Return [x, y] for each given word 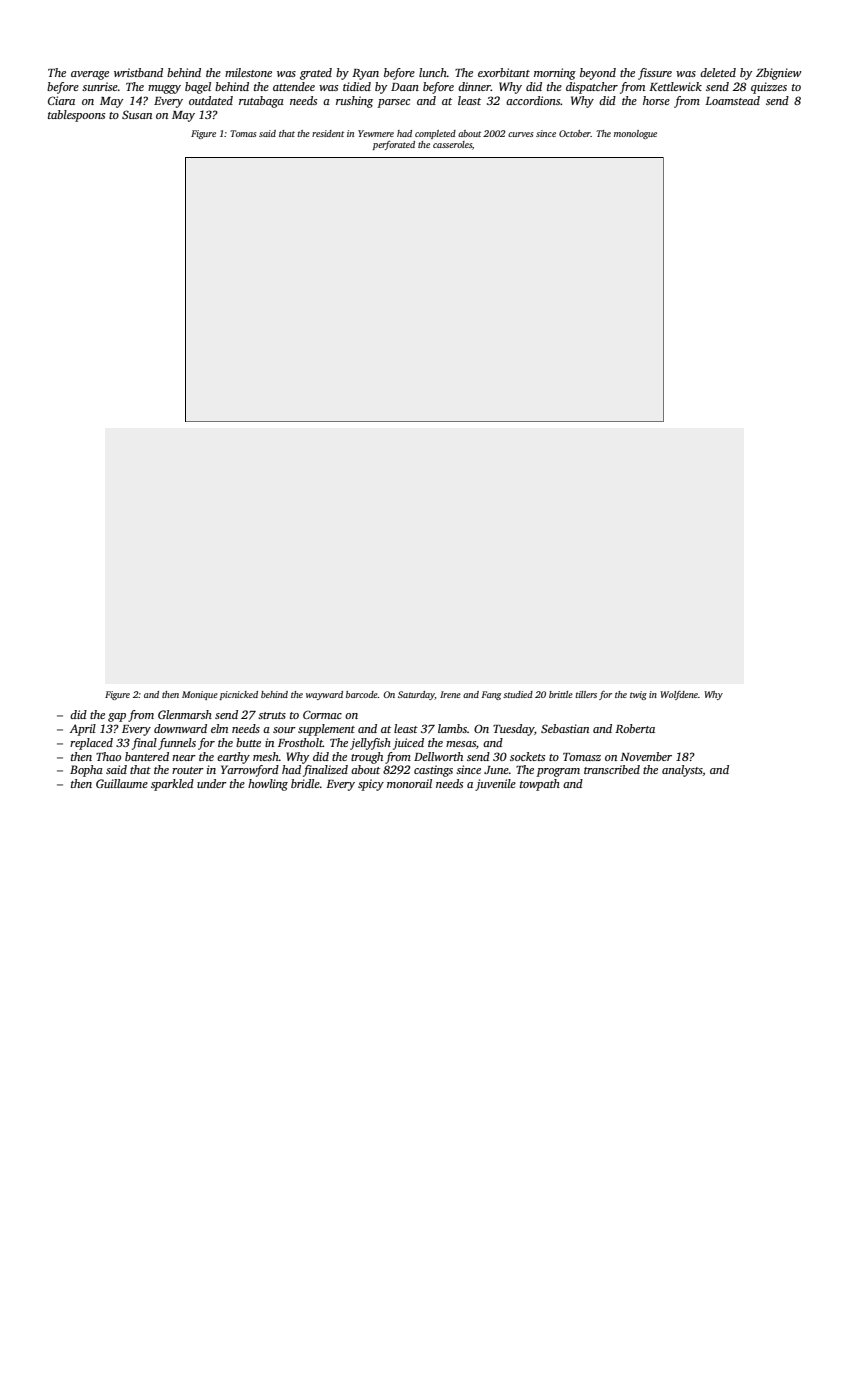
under [212, 783]
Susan [137, 114]
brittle [561, 694]
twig [638, 695]
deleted [718, 72]
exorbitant [504, 72]
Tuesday [513, 730]
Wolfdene [679, 695]
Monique [200, 695]
